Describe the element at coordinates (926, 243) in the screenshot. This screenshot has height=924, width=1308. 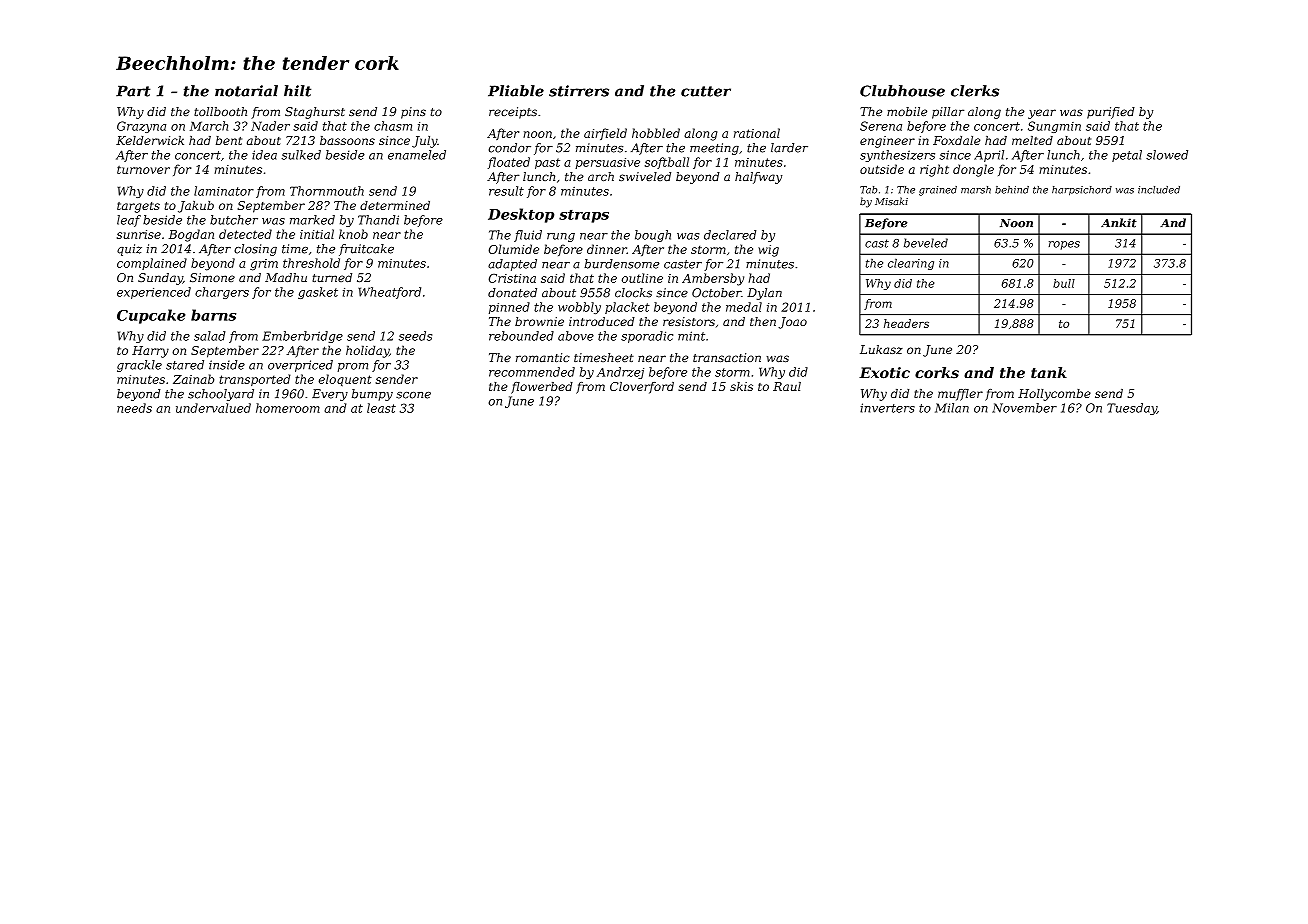
I see `beveled` at that location.
